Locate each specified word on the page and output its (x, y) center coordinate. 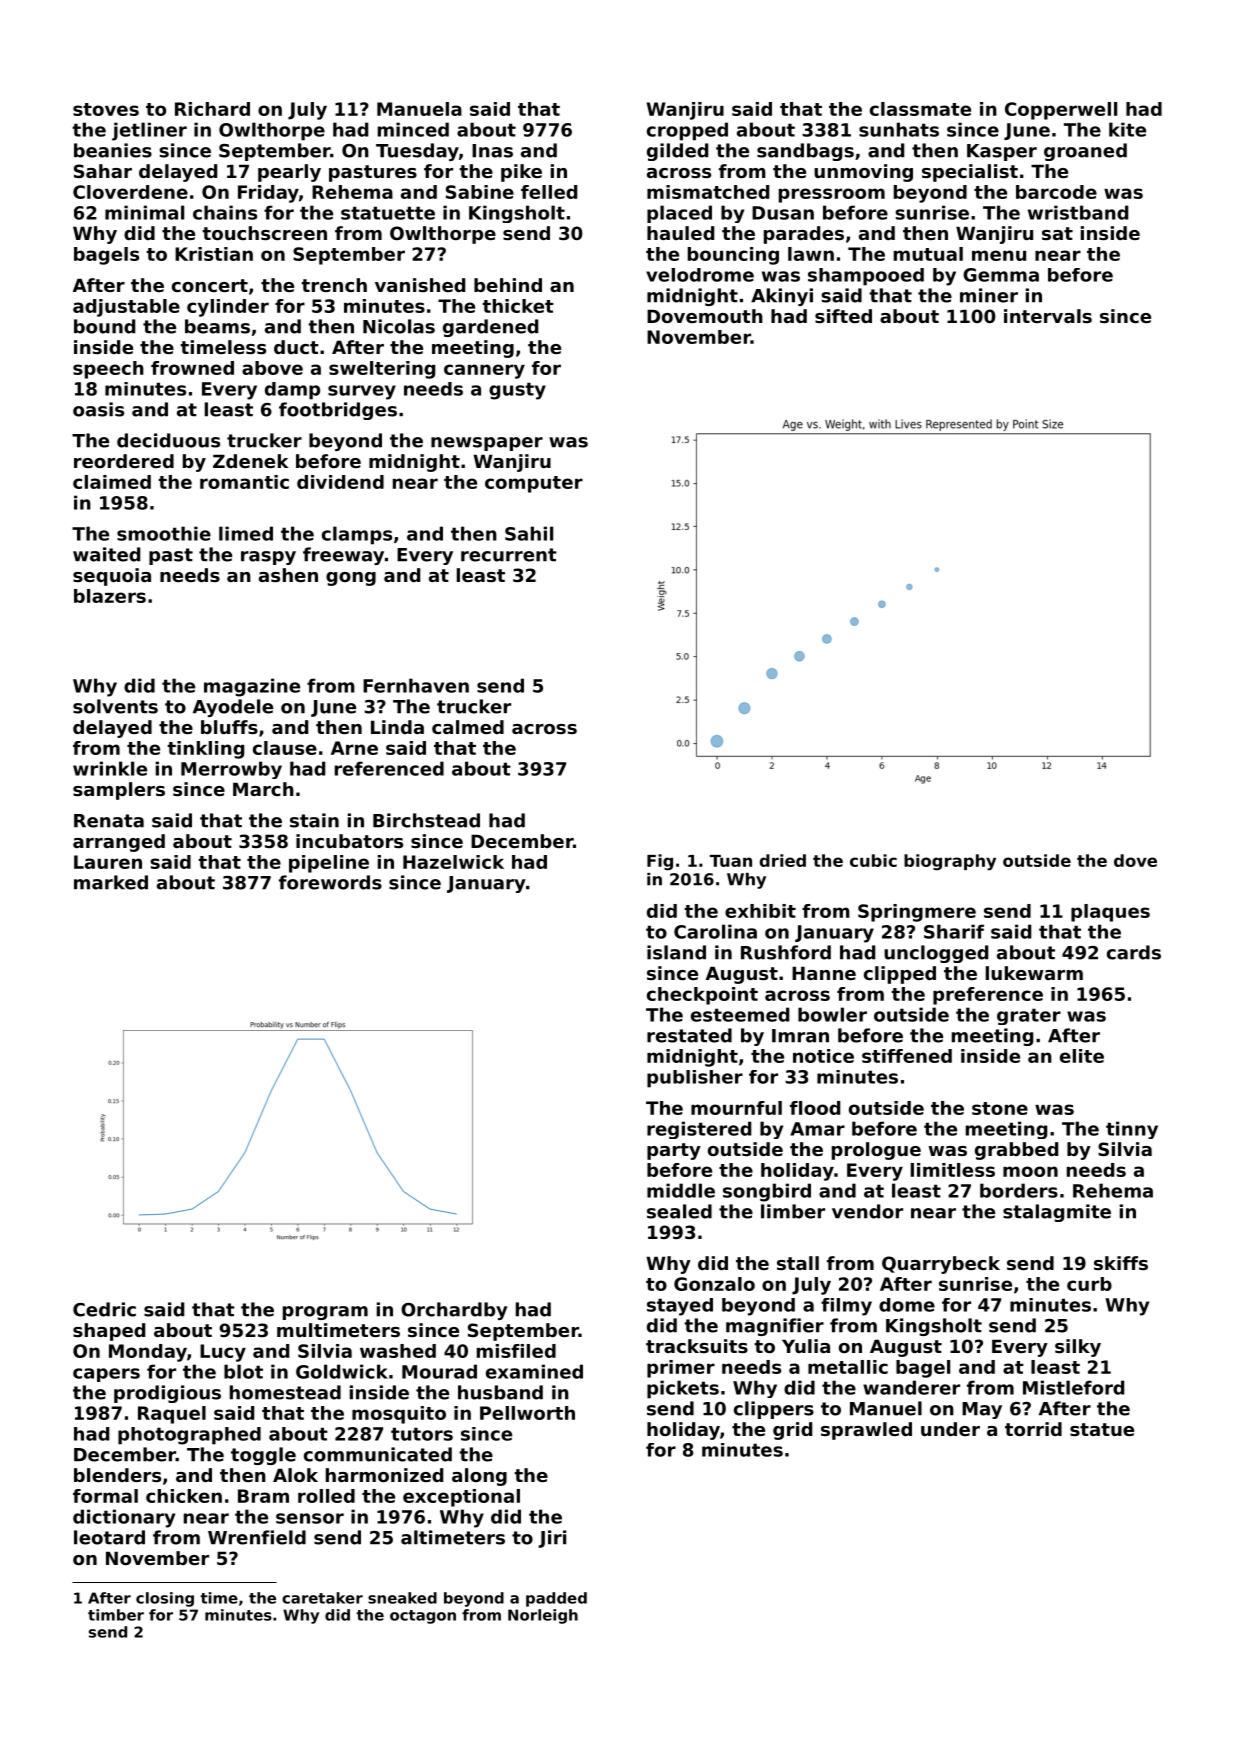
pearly (289, 173)
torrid (1033, 1429)
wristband (1078, 212)
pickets (683, 1389)
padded (556, 1599)
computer (534, 484)
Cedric (104, 1309)
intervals (1048, 316)
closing (165, 1599)
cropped (687, 131)
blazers (110, 596)
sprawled (866, 1431)
